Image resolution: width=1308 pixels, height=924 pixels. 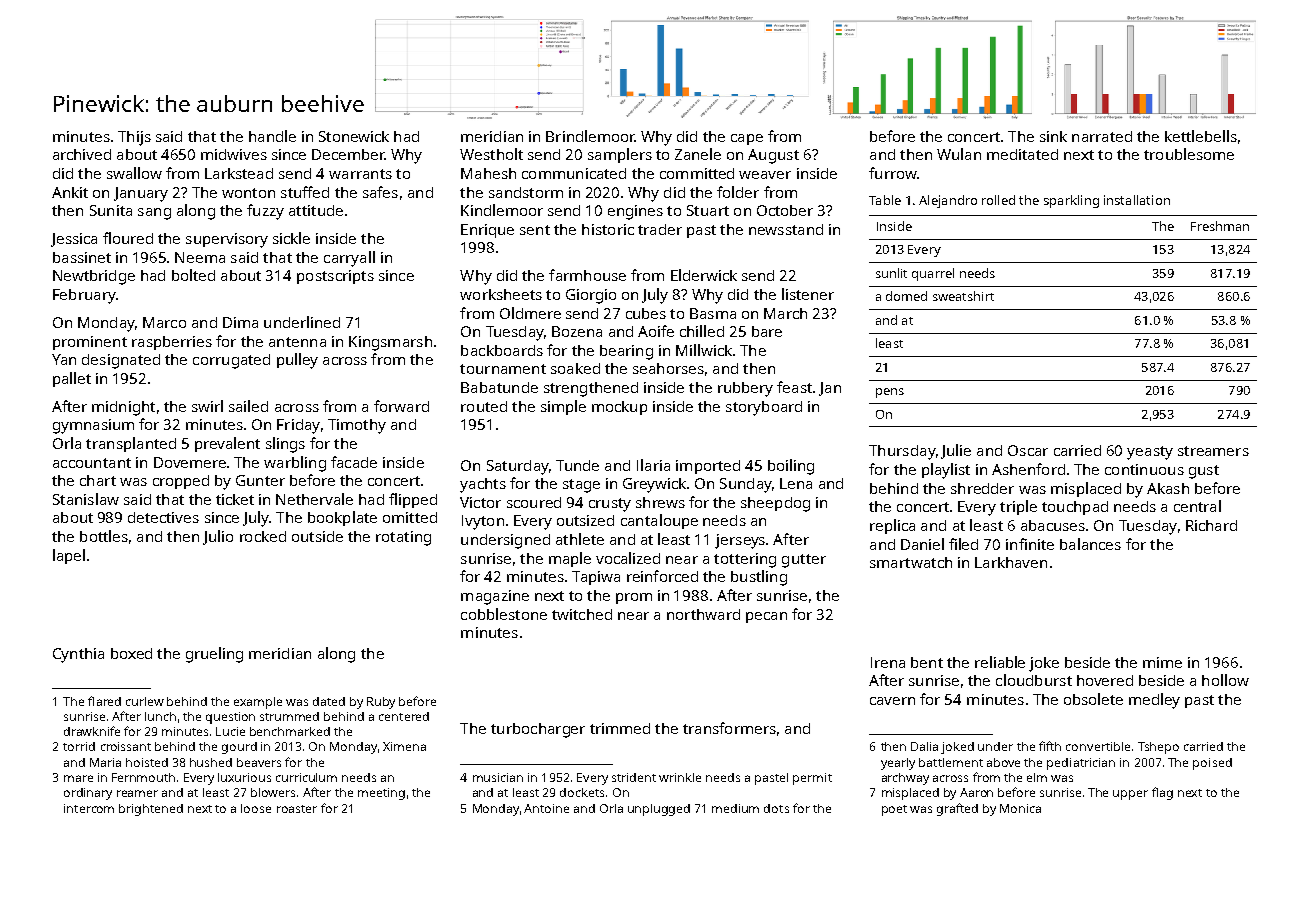 What do you see at coordinates (956, 451) in the document?
I see `Julie` at bounding box center [956, 451].
